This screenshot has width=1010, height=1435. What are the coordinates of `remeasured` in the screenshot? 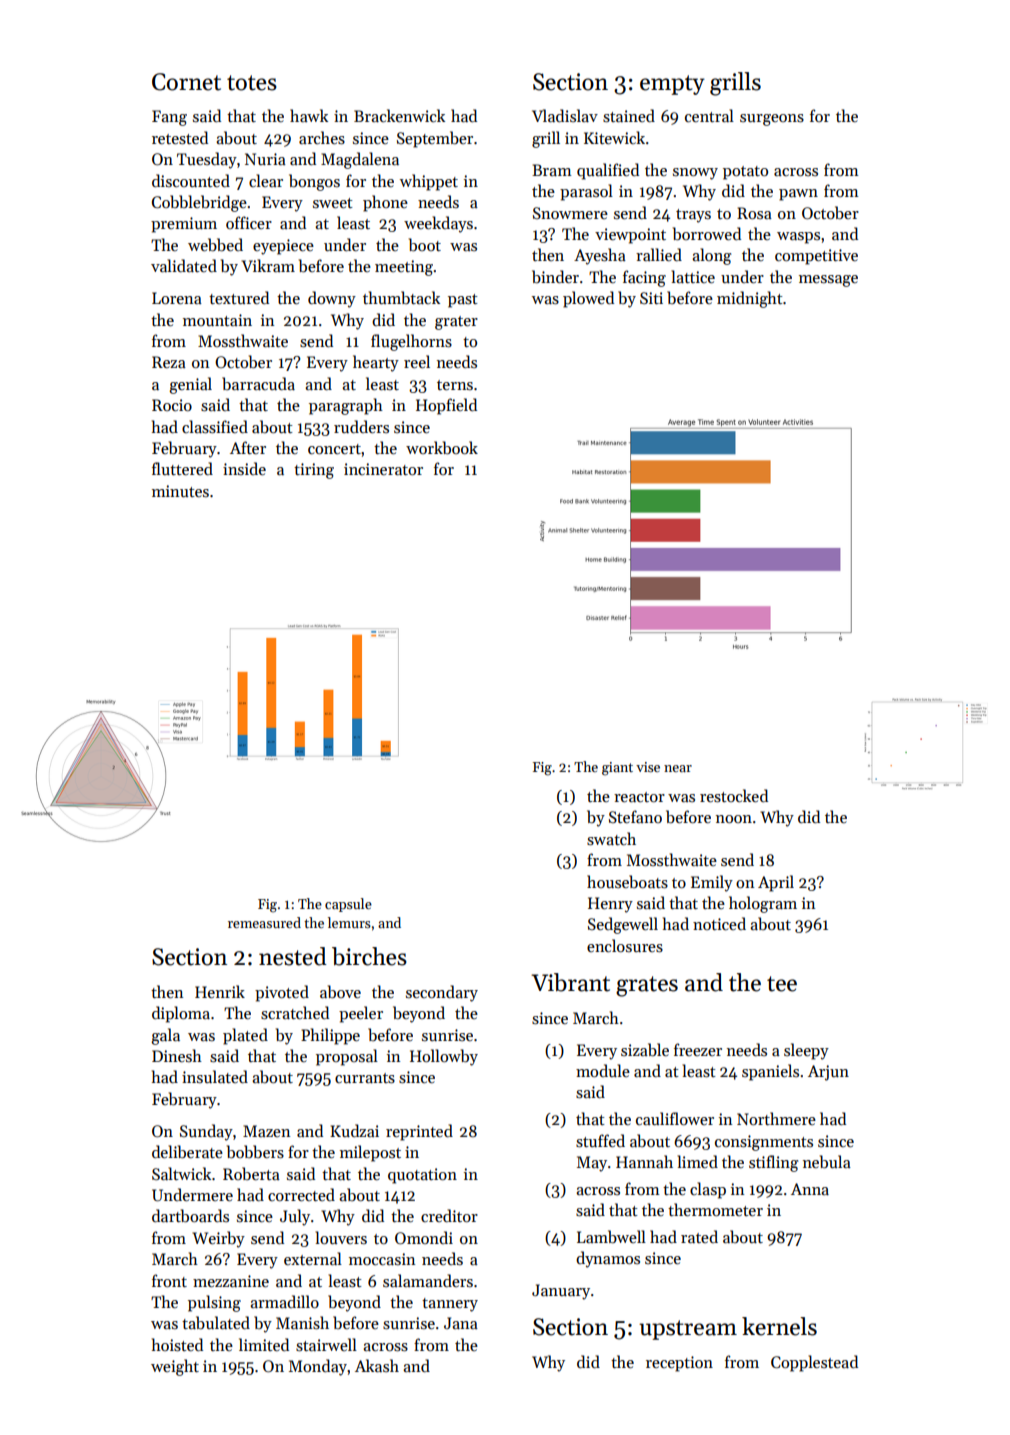 It's located at (264, 922).
